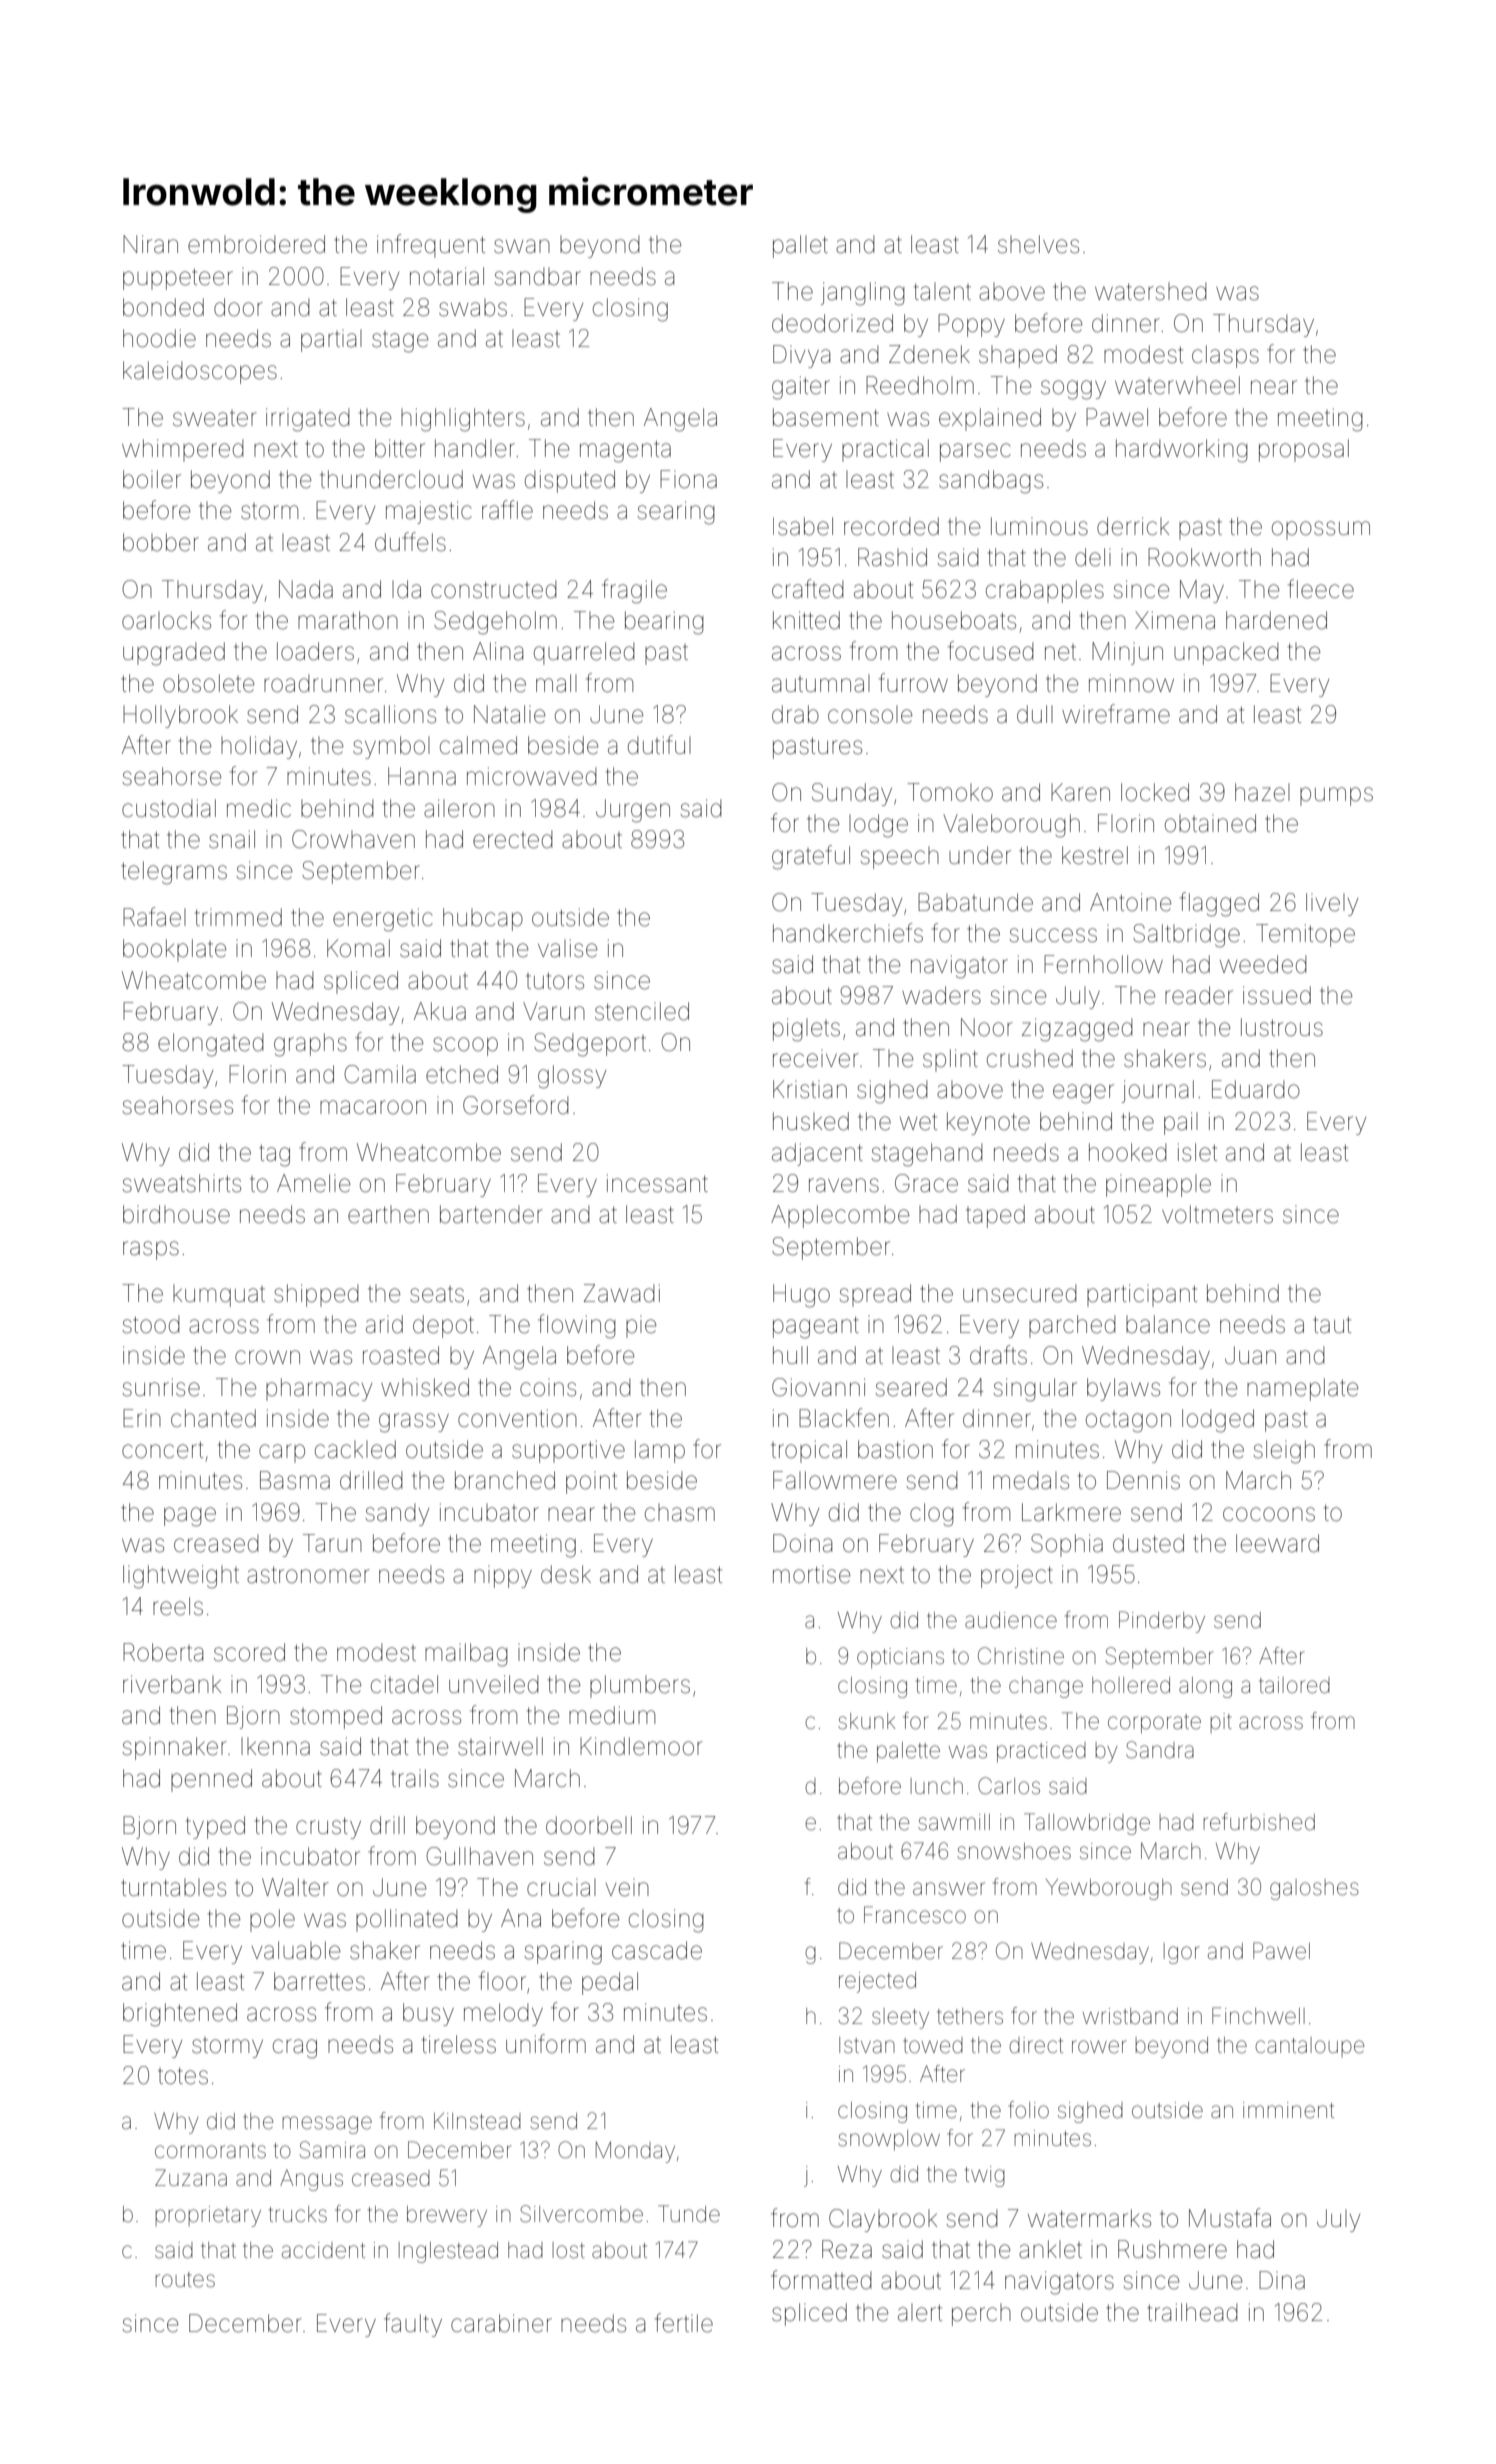 The width and height of the screenshot is (1496, 2464). I want to click on pollinated, so click(407, 1920).
